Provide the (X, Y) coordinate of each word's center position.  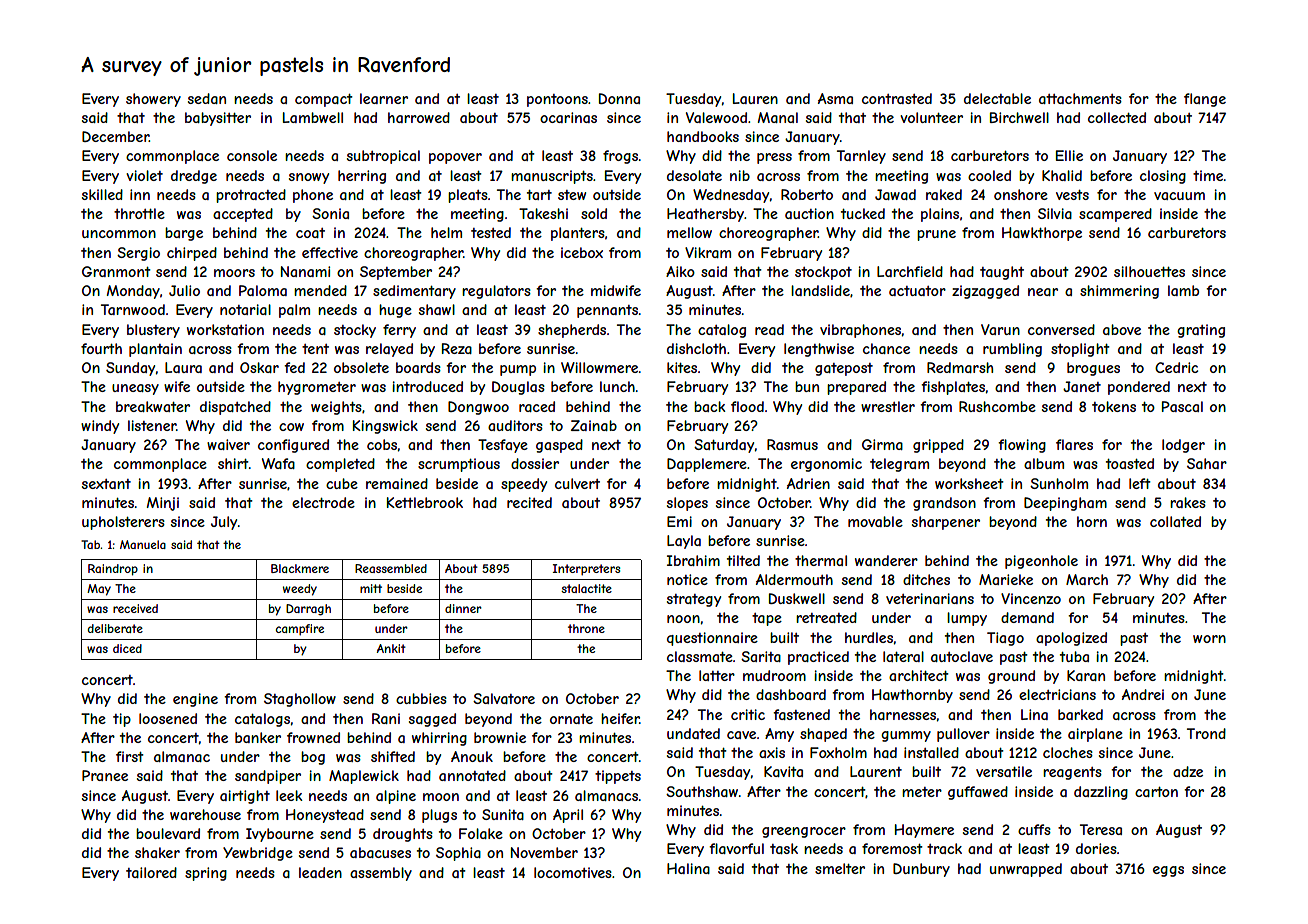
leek (289, 795)
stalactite (586, 588)
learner (384, 98)
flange (1205, 100)
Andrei (1143, 694)
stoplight (1080, 350)
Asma (835, 98)
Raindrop (113, 570)
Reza (457, 348)
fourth (101, 348)
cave (741, 735)
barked (1080, 714)
